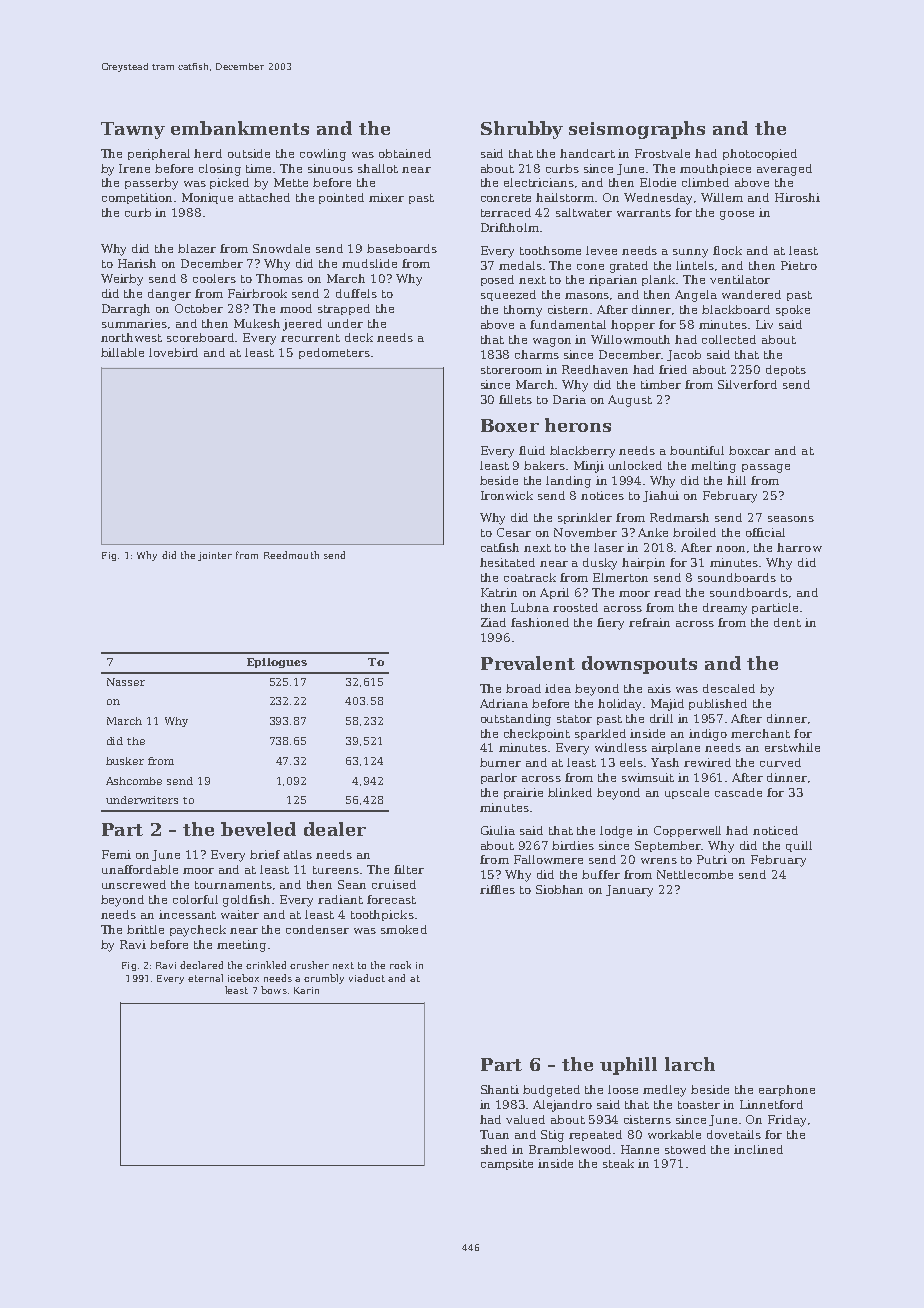 Image resolution: width=924 pixels, height=1308 pixels. I want to click on embankments, so click(240, 128).
